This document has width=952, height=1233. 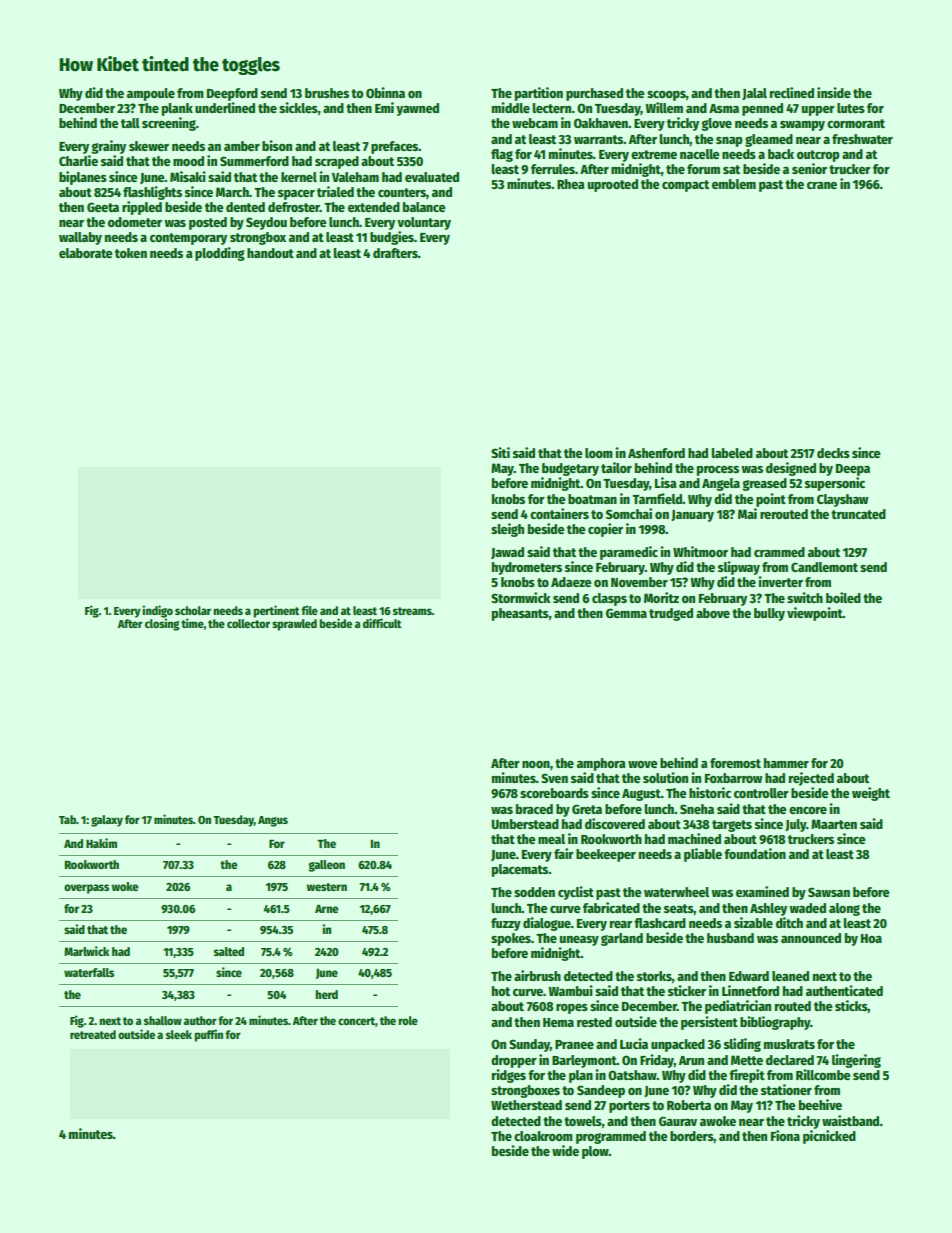 I want to click on warrants, so click(x=598, y=139).
